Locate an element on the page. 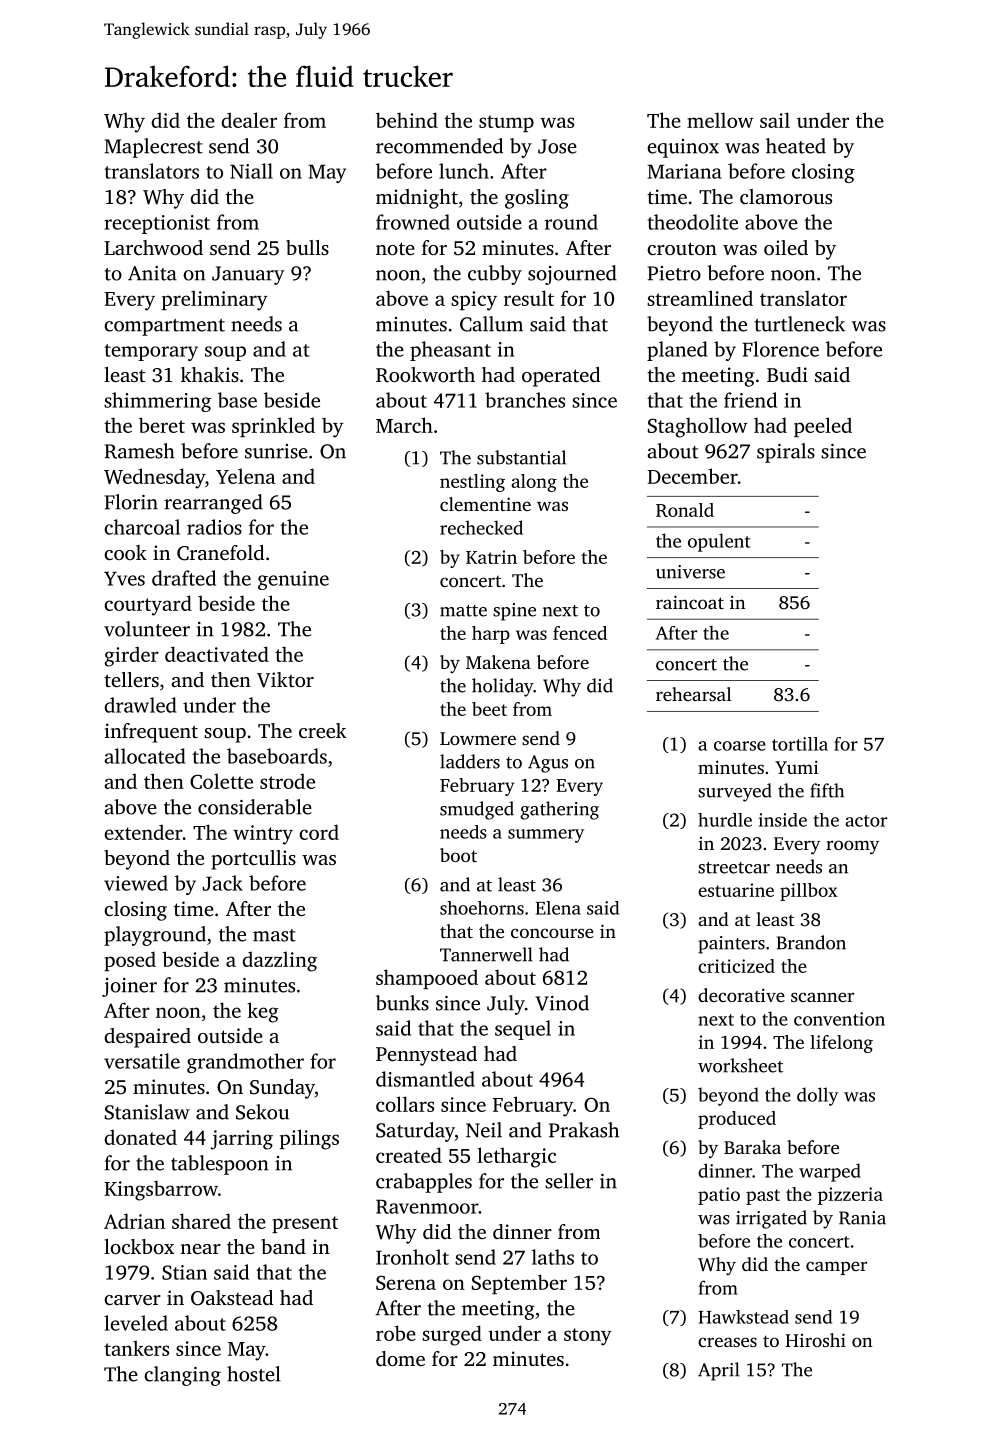  dome is located at coordinates (400, 1358).
